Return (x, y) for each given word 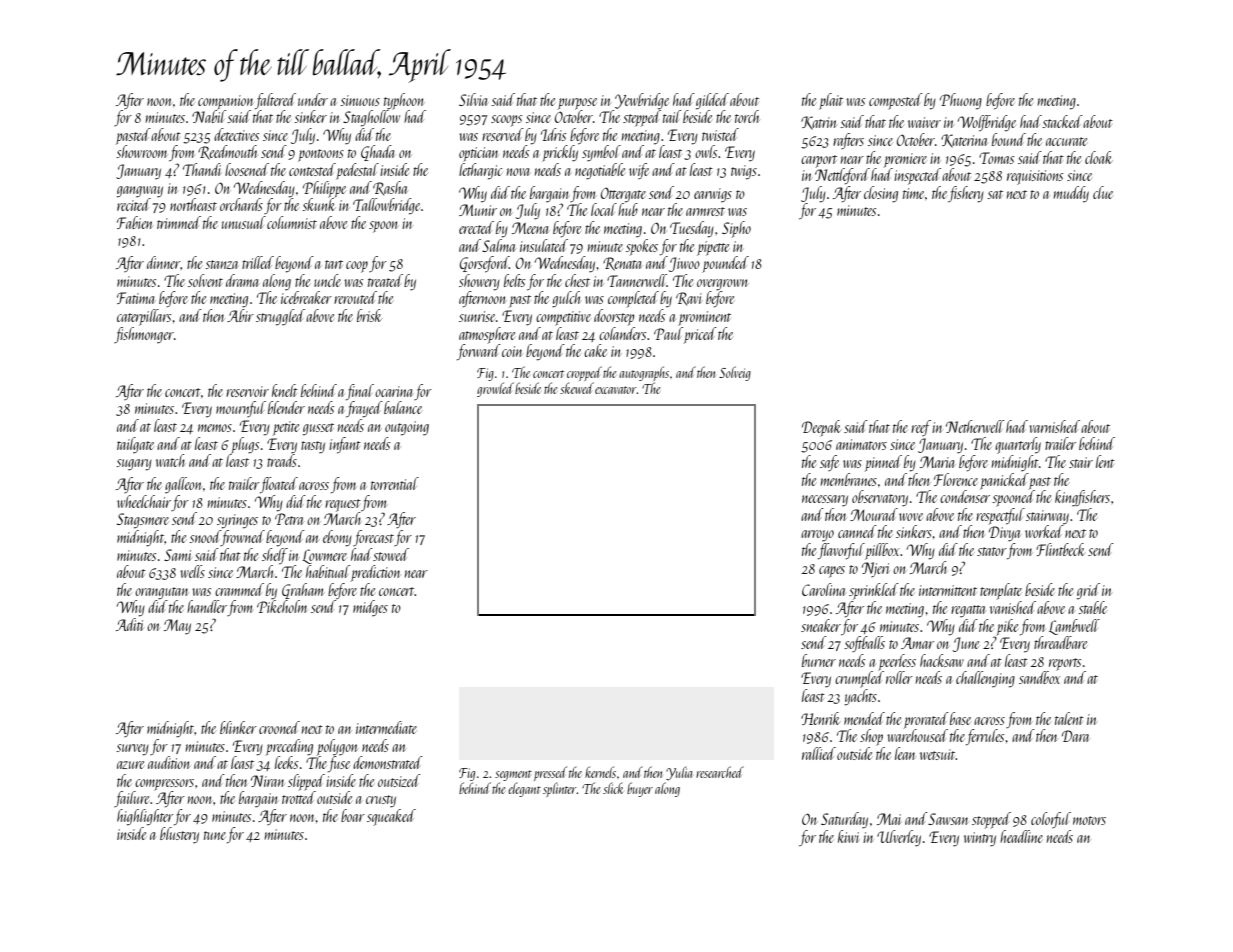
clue (1103, 192)
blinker (238, 727)
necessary (825, 501)
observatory (880, 498)
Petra (289, 519)
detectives (236, 134)
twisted (720, 134)
